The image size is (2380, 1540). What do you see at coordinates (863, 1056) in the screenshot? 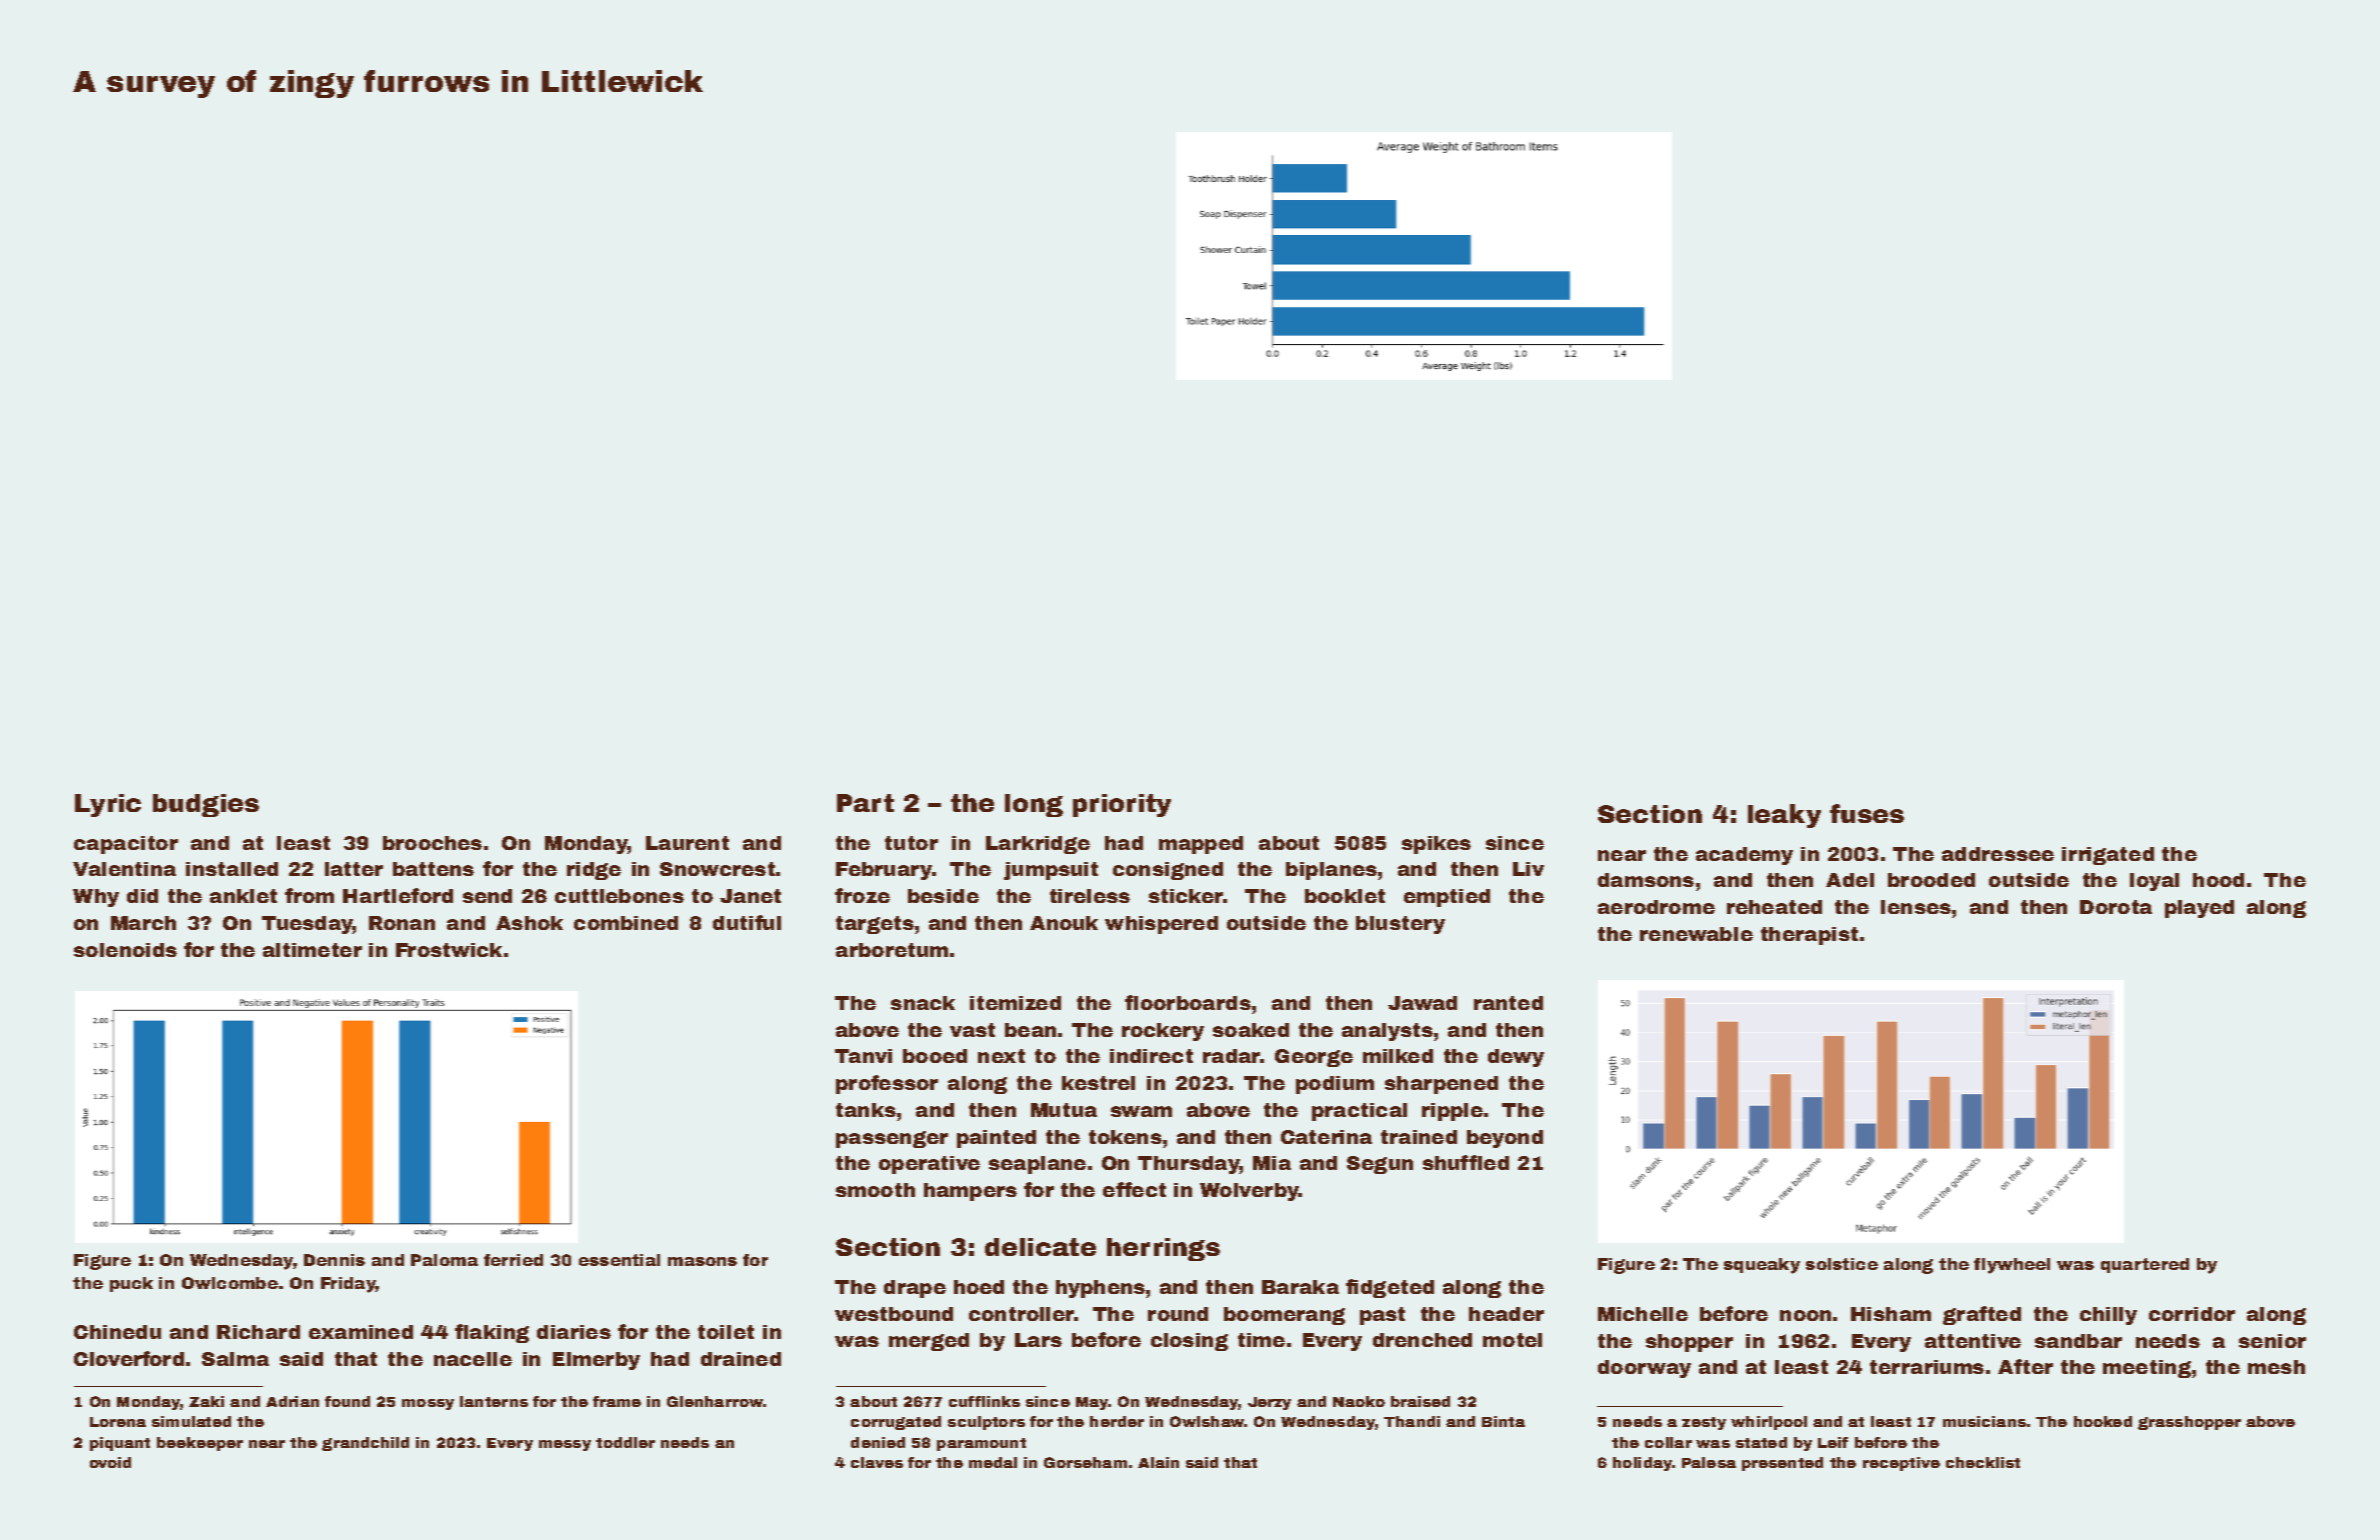
I see `Tanvi` at bounding box center [863, 1056].
